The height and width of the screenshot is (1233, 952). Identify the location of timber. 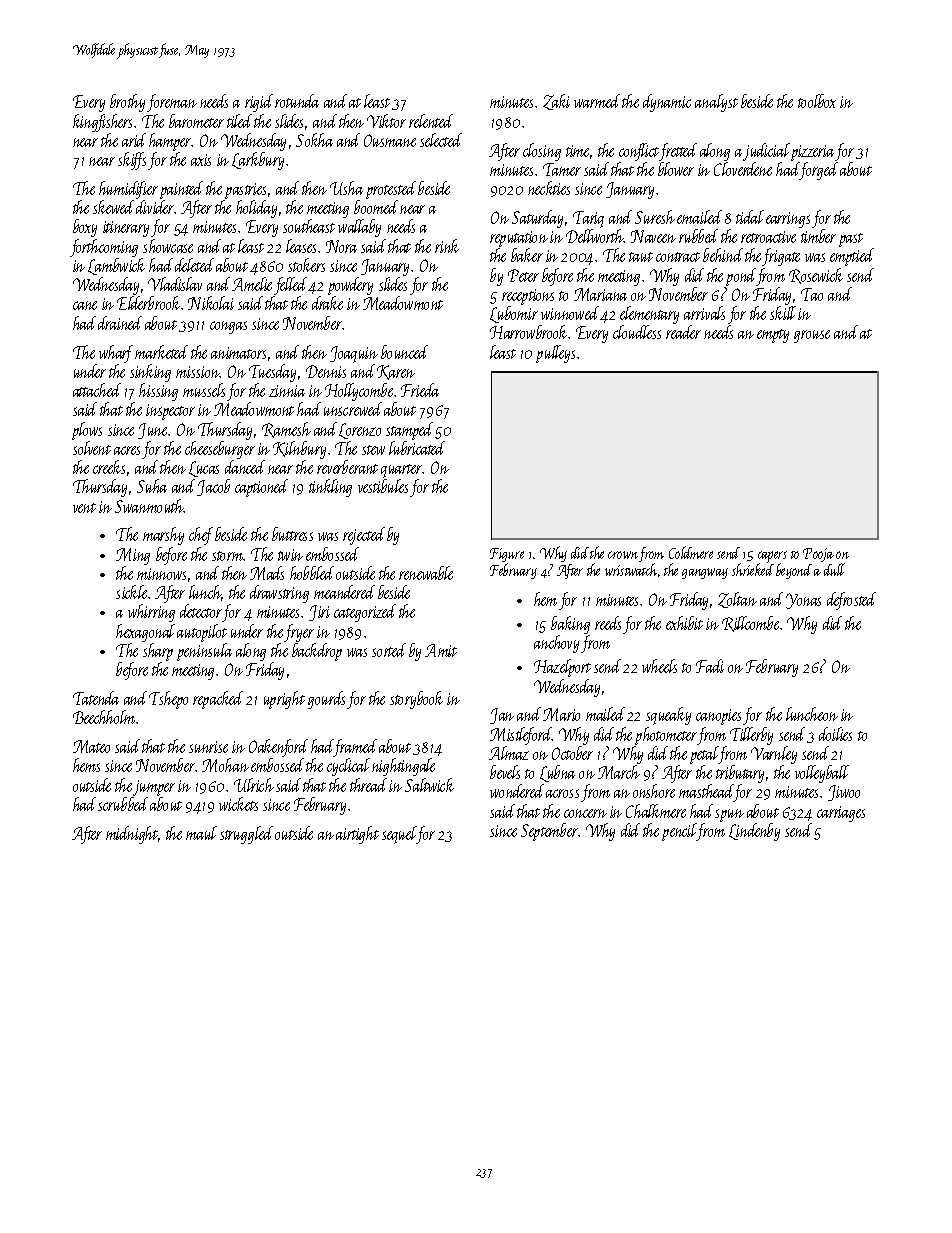
(818, 236).
